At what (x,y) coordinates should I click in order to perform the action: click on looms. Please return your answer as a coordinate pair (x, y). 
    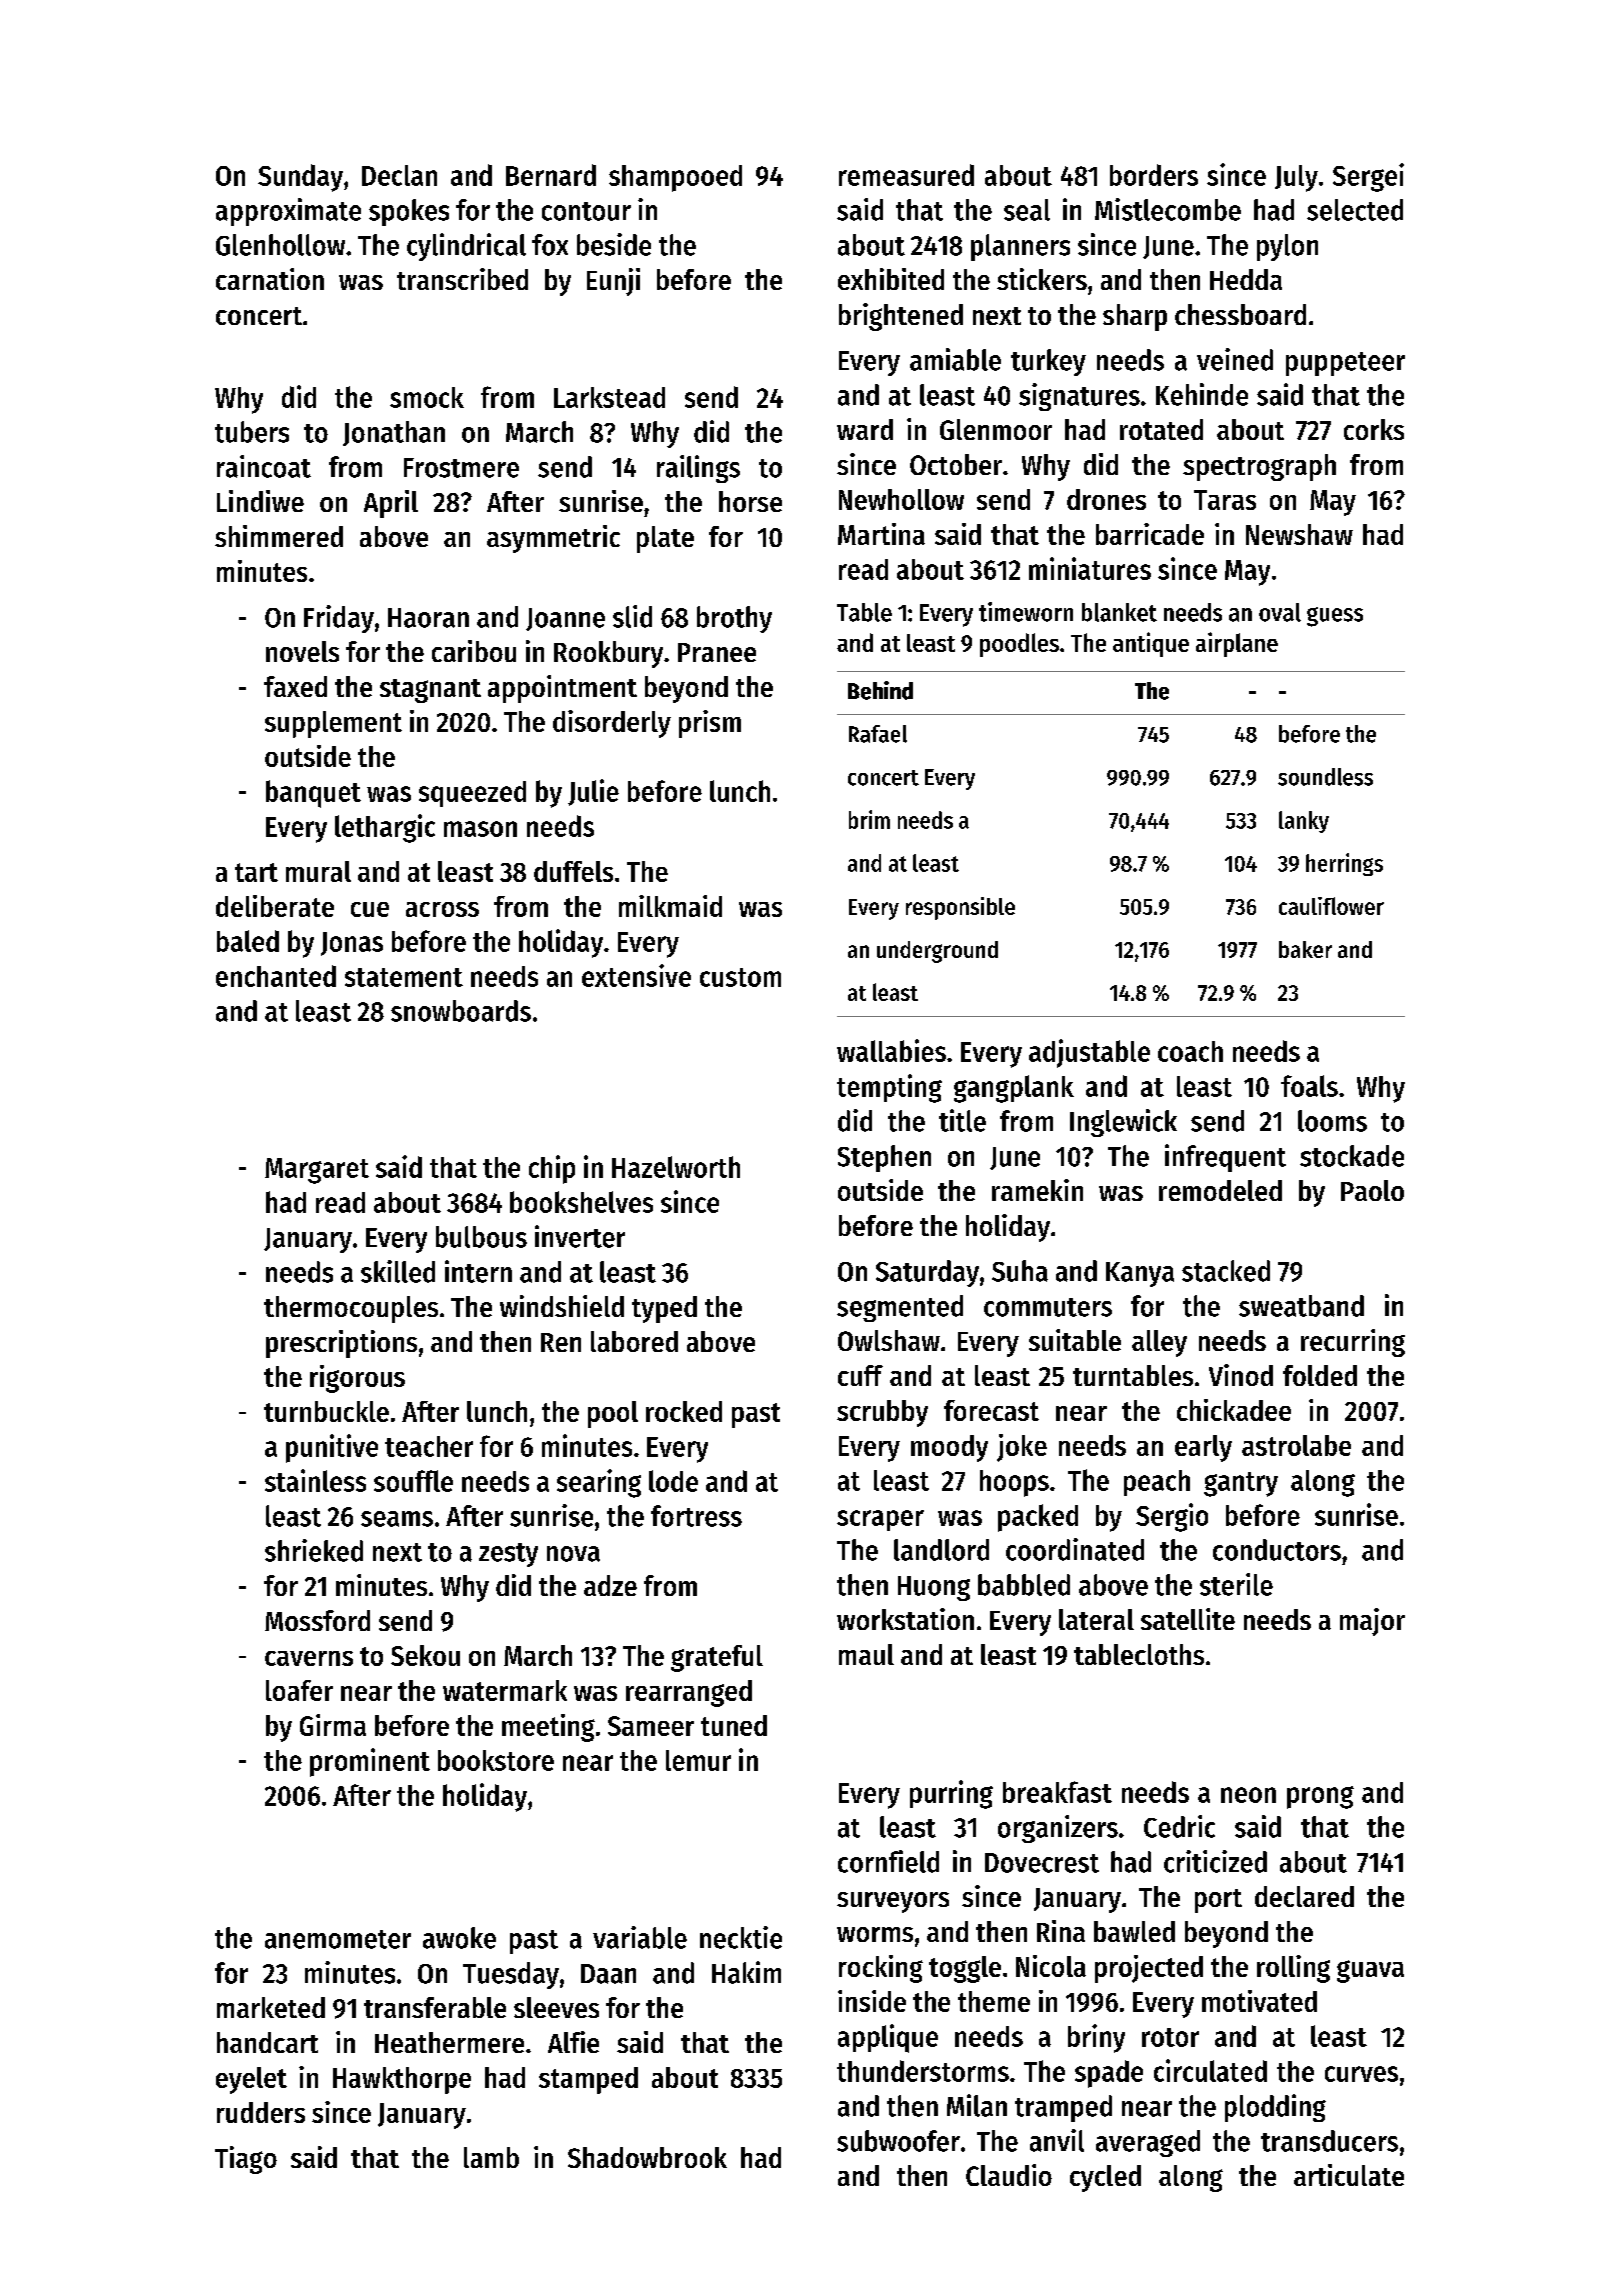
    Looking at the image, I should click on (1332, 1121).
